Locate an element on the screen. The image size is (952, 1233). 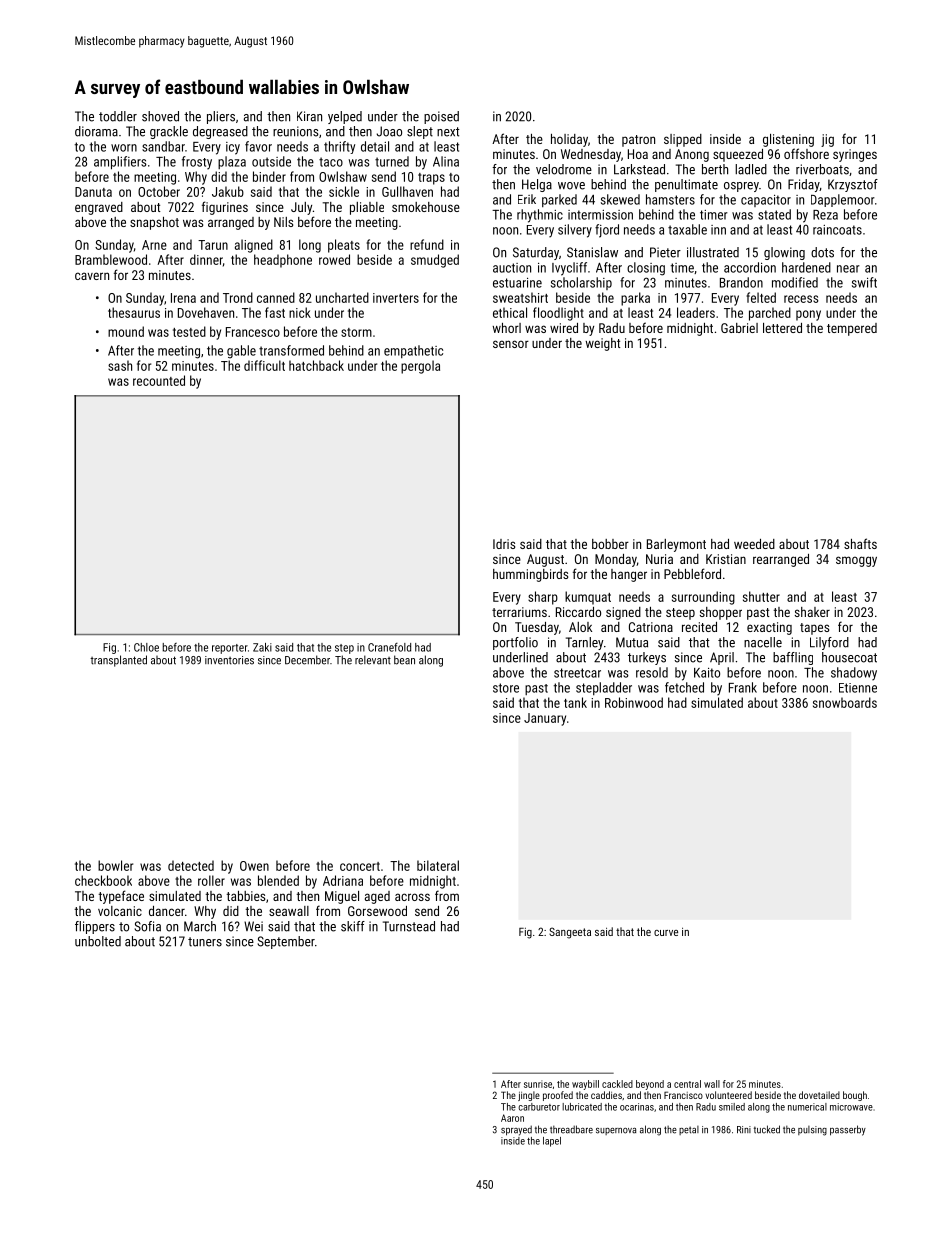
Chloe is located at coordinates (146, 647).
